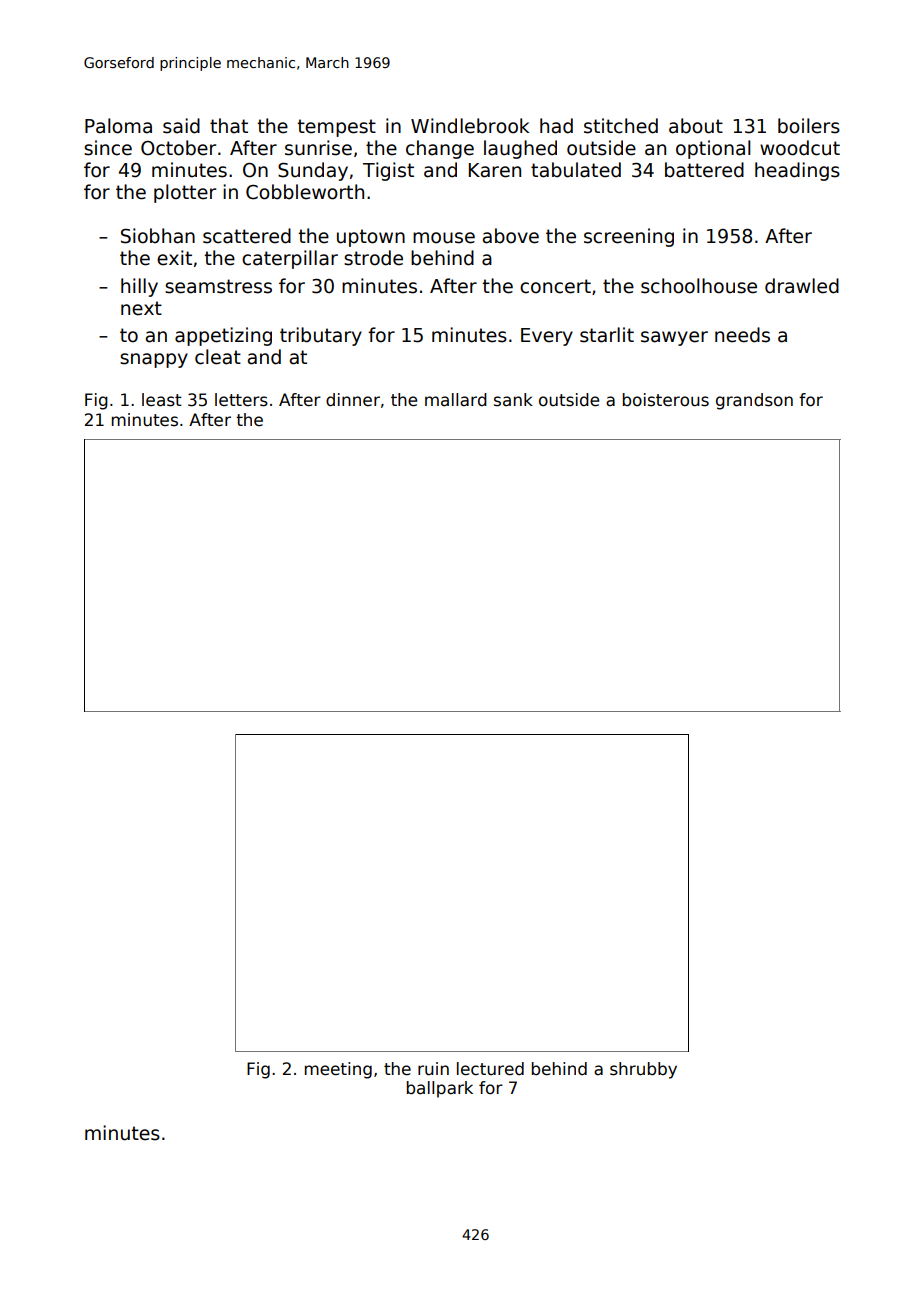 The width and height of the screenshot is (924, 1314). What do you see at coordinates (547, 337) in the screenshot?
I see `Every` at bounding box center [547, 337].
